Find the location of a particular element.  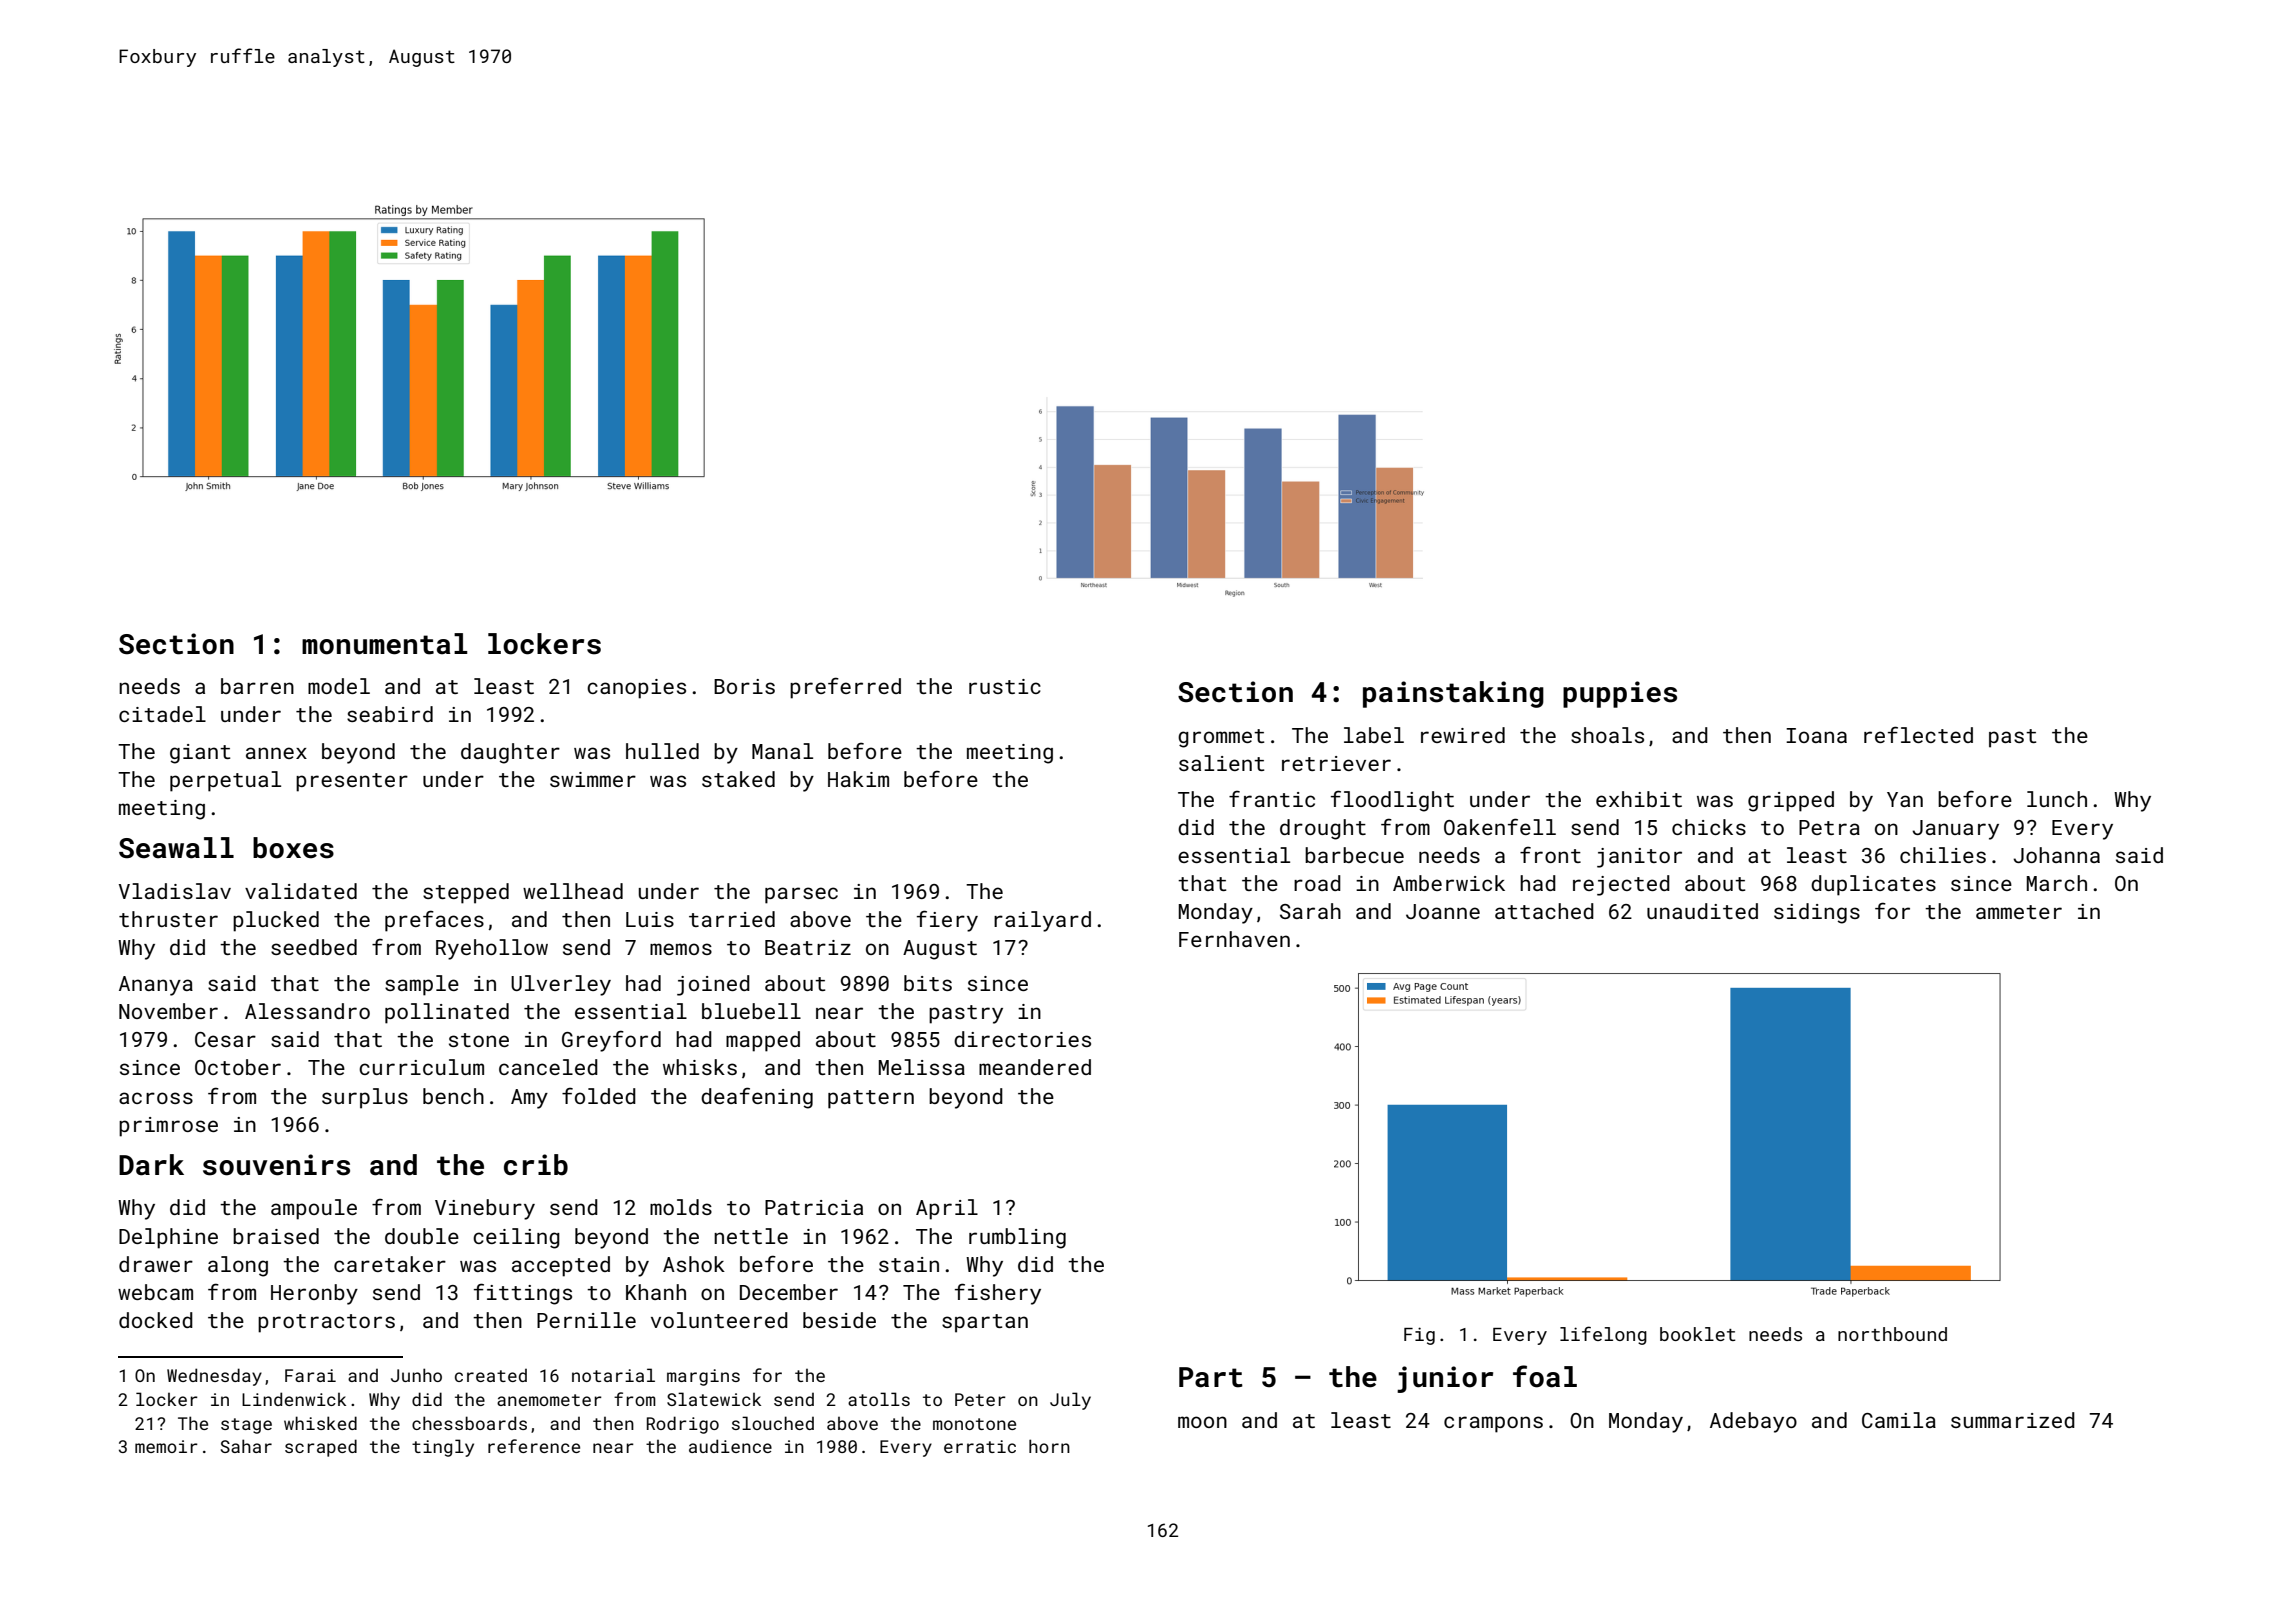

horn is located at coordinates (1049, 1446).
